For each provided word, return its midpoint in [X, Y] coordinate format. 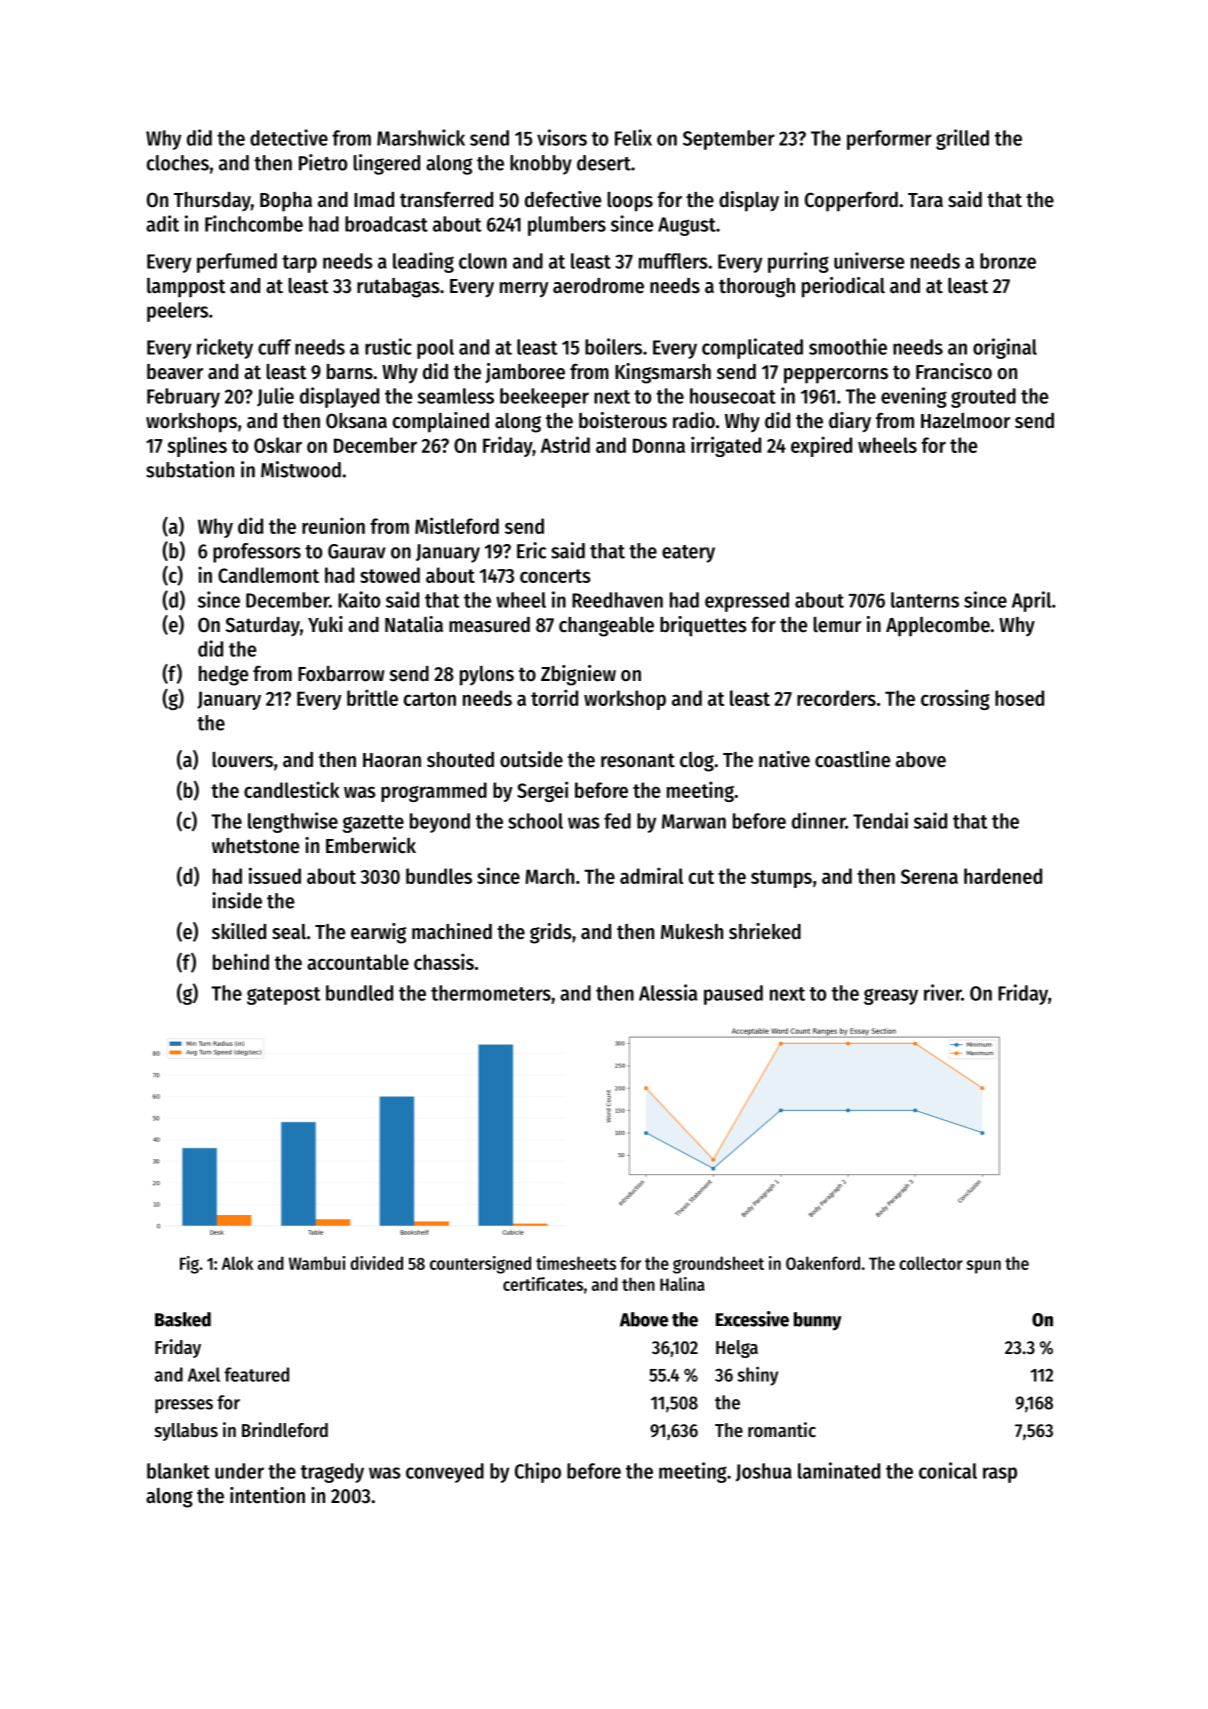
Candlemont [268, 575]
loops [630, 202]
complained [441, 422]
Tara [925, 200]
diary [850, 422]
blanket [178, 1471]
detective [289, 137]
